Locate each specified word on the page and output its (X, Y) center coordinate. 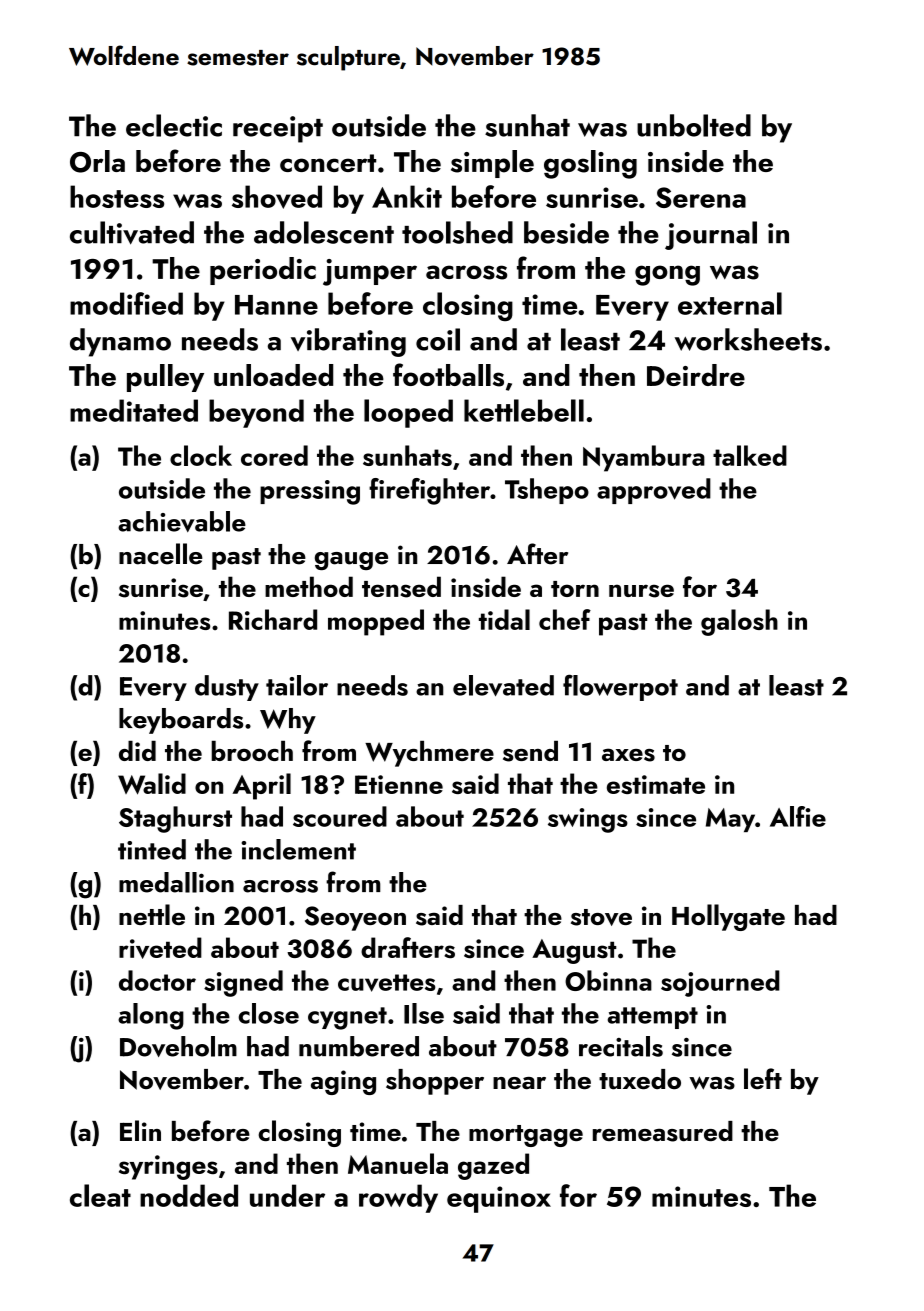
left (763, 1078)
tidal (504, 619)
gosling (590, 164)
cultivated (132, 233)
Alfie (798, 816)
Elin (140, 1130)
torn (575, 589)
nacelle (160, 554)
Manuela (398, 1163)
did (137, 751)
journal (711, 235)
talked (750, 455)
